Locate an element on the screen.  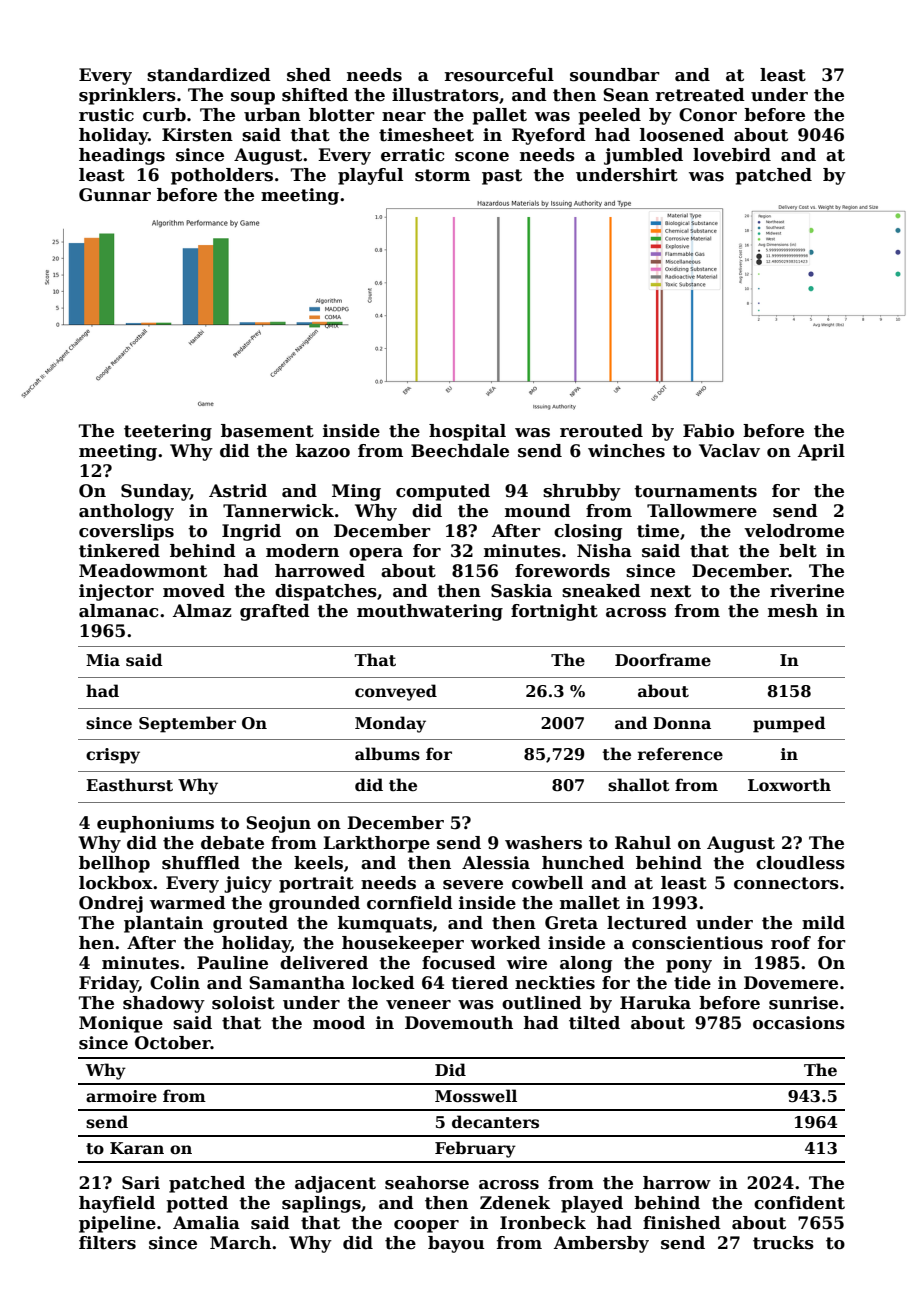
potted is located at coordinates (197, 1204).
